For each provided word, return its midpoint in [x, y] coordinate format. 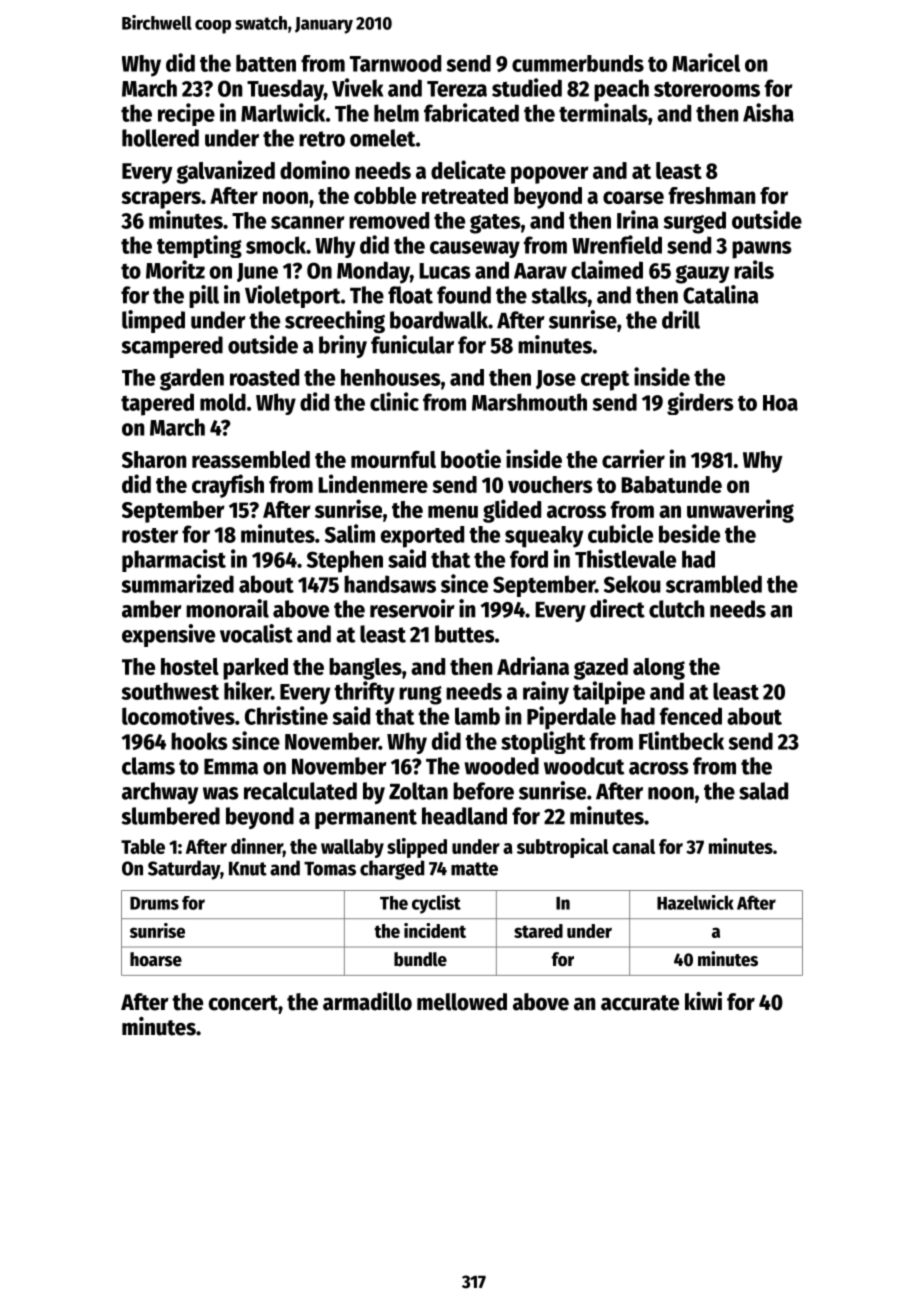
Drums [154, 903]
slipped [417, 848]
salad [763, 791]
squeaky [544, 537]
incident [435, 930]
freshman [712, 195]
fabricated [471, 112]
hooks [199, 741]
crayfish [228, 486]
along [659, 669]
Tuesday [285, 90]
